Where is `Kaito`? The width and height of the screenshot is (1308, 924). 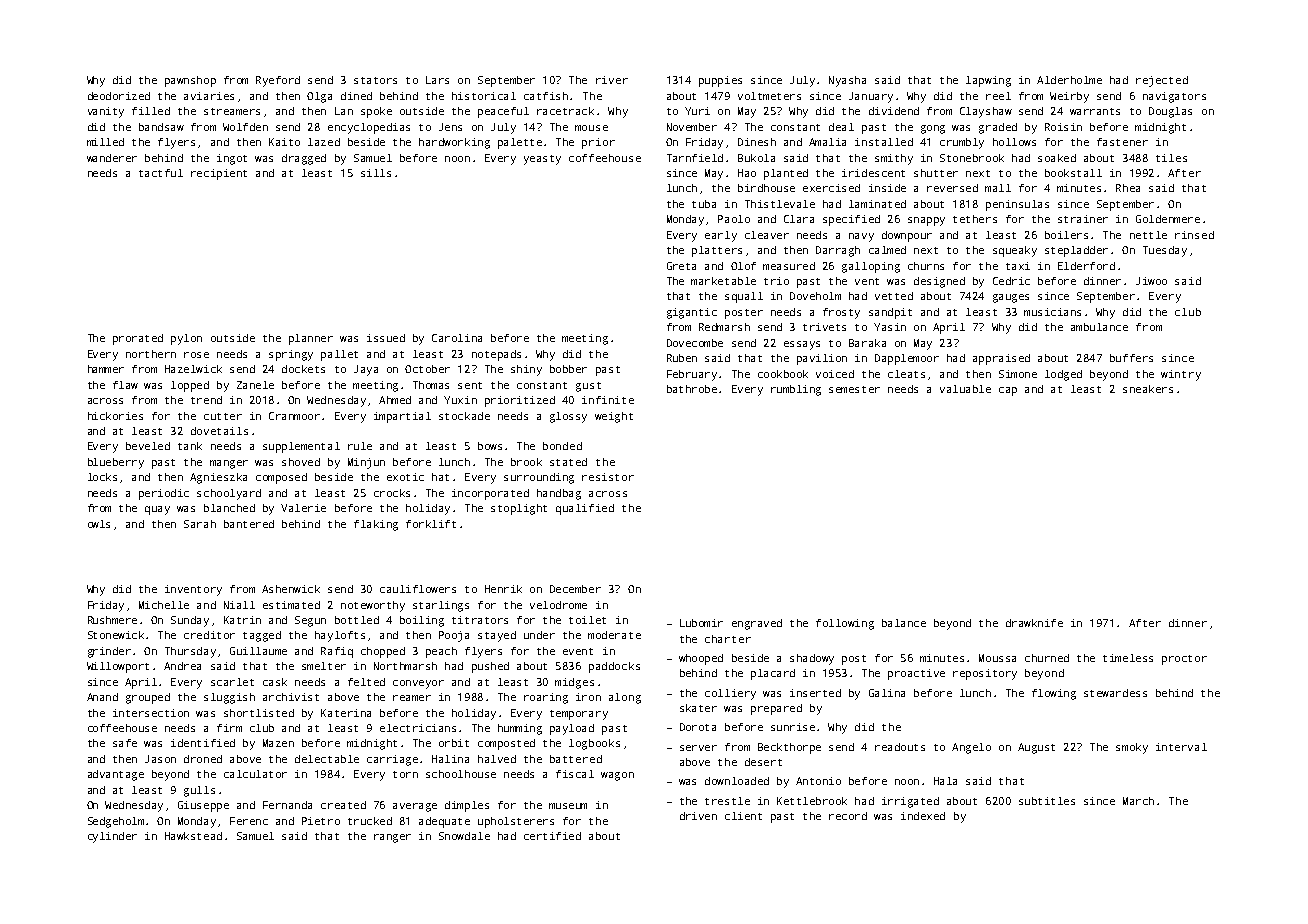 Kaito is located at coordinates (284, 142).
